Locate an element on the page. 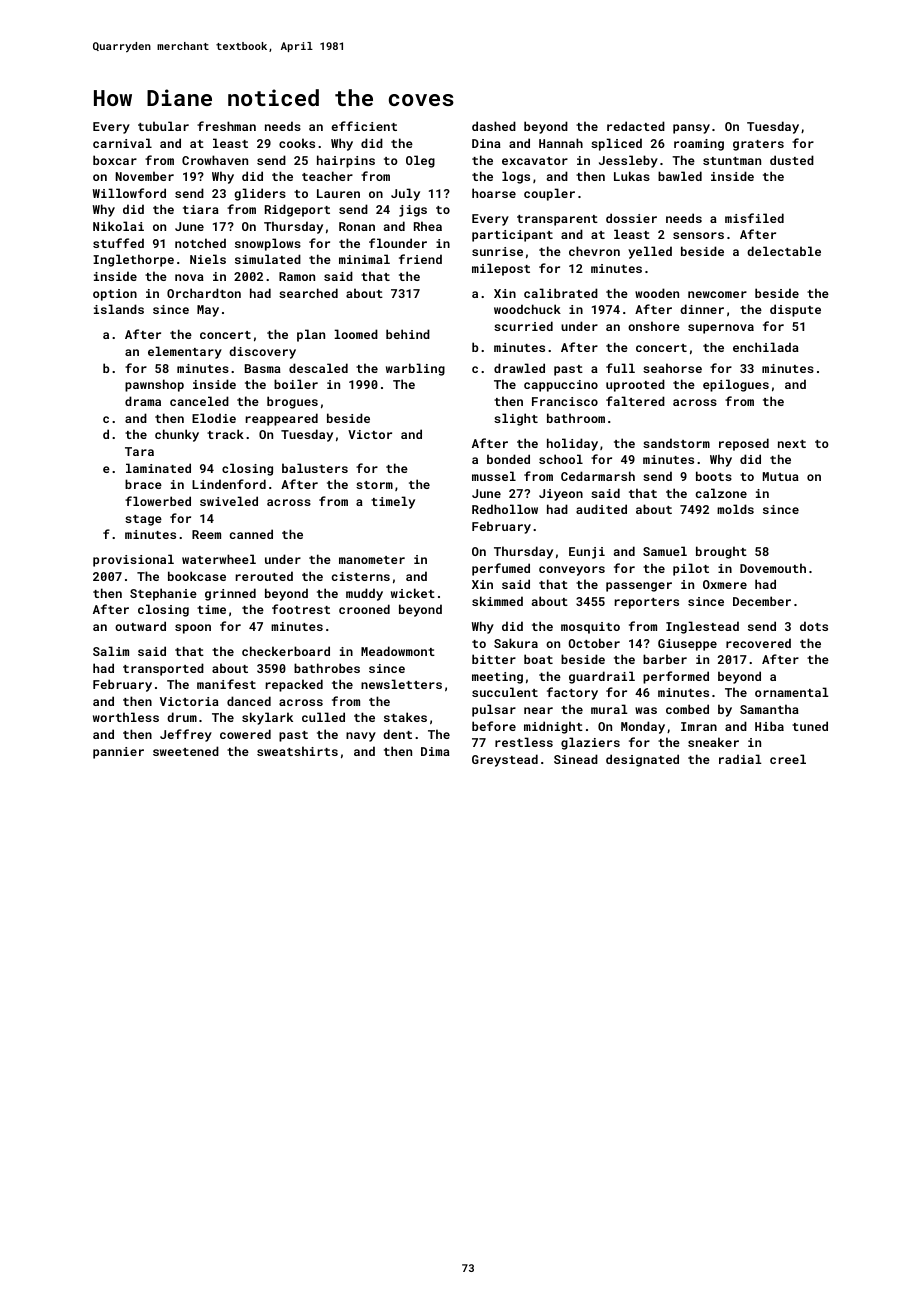 The height and width of the image is (1308, 924). boxcar is located at coordinates (115, 160).
